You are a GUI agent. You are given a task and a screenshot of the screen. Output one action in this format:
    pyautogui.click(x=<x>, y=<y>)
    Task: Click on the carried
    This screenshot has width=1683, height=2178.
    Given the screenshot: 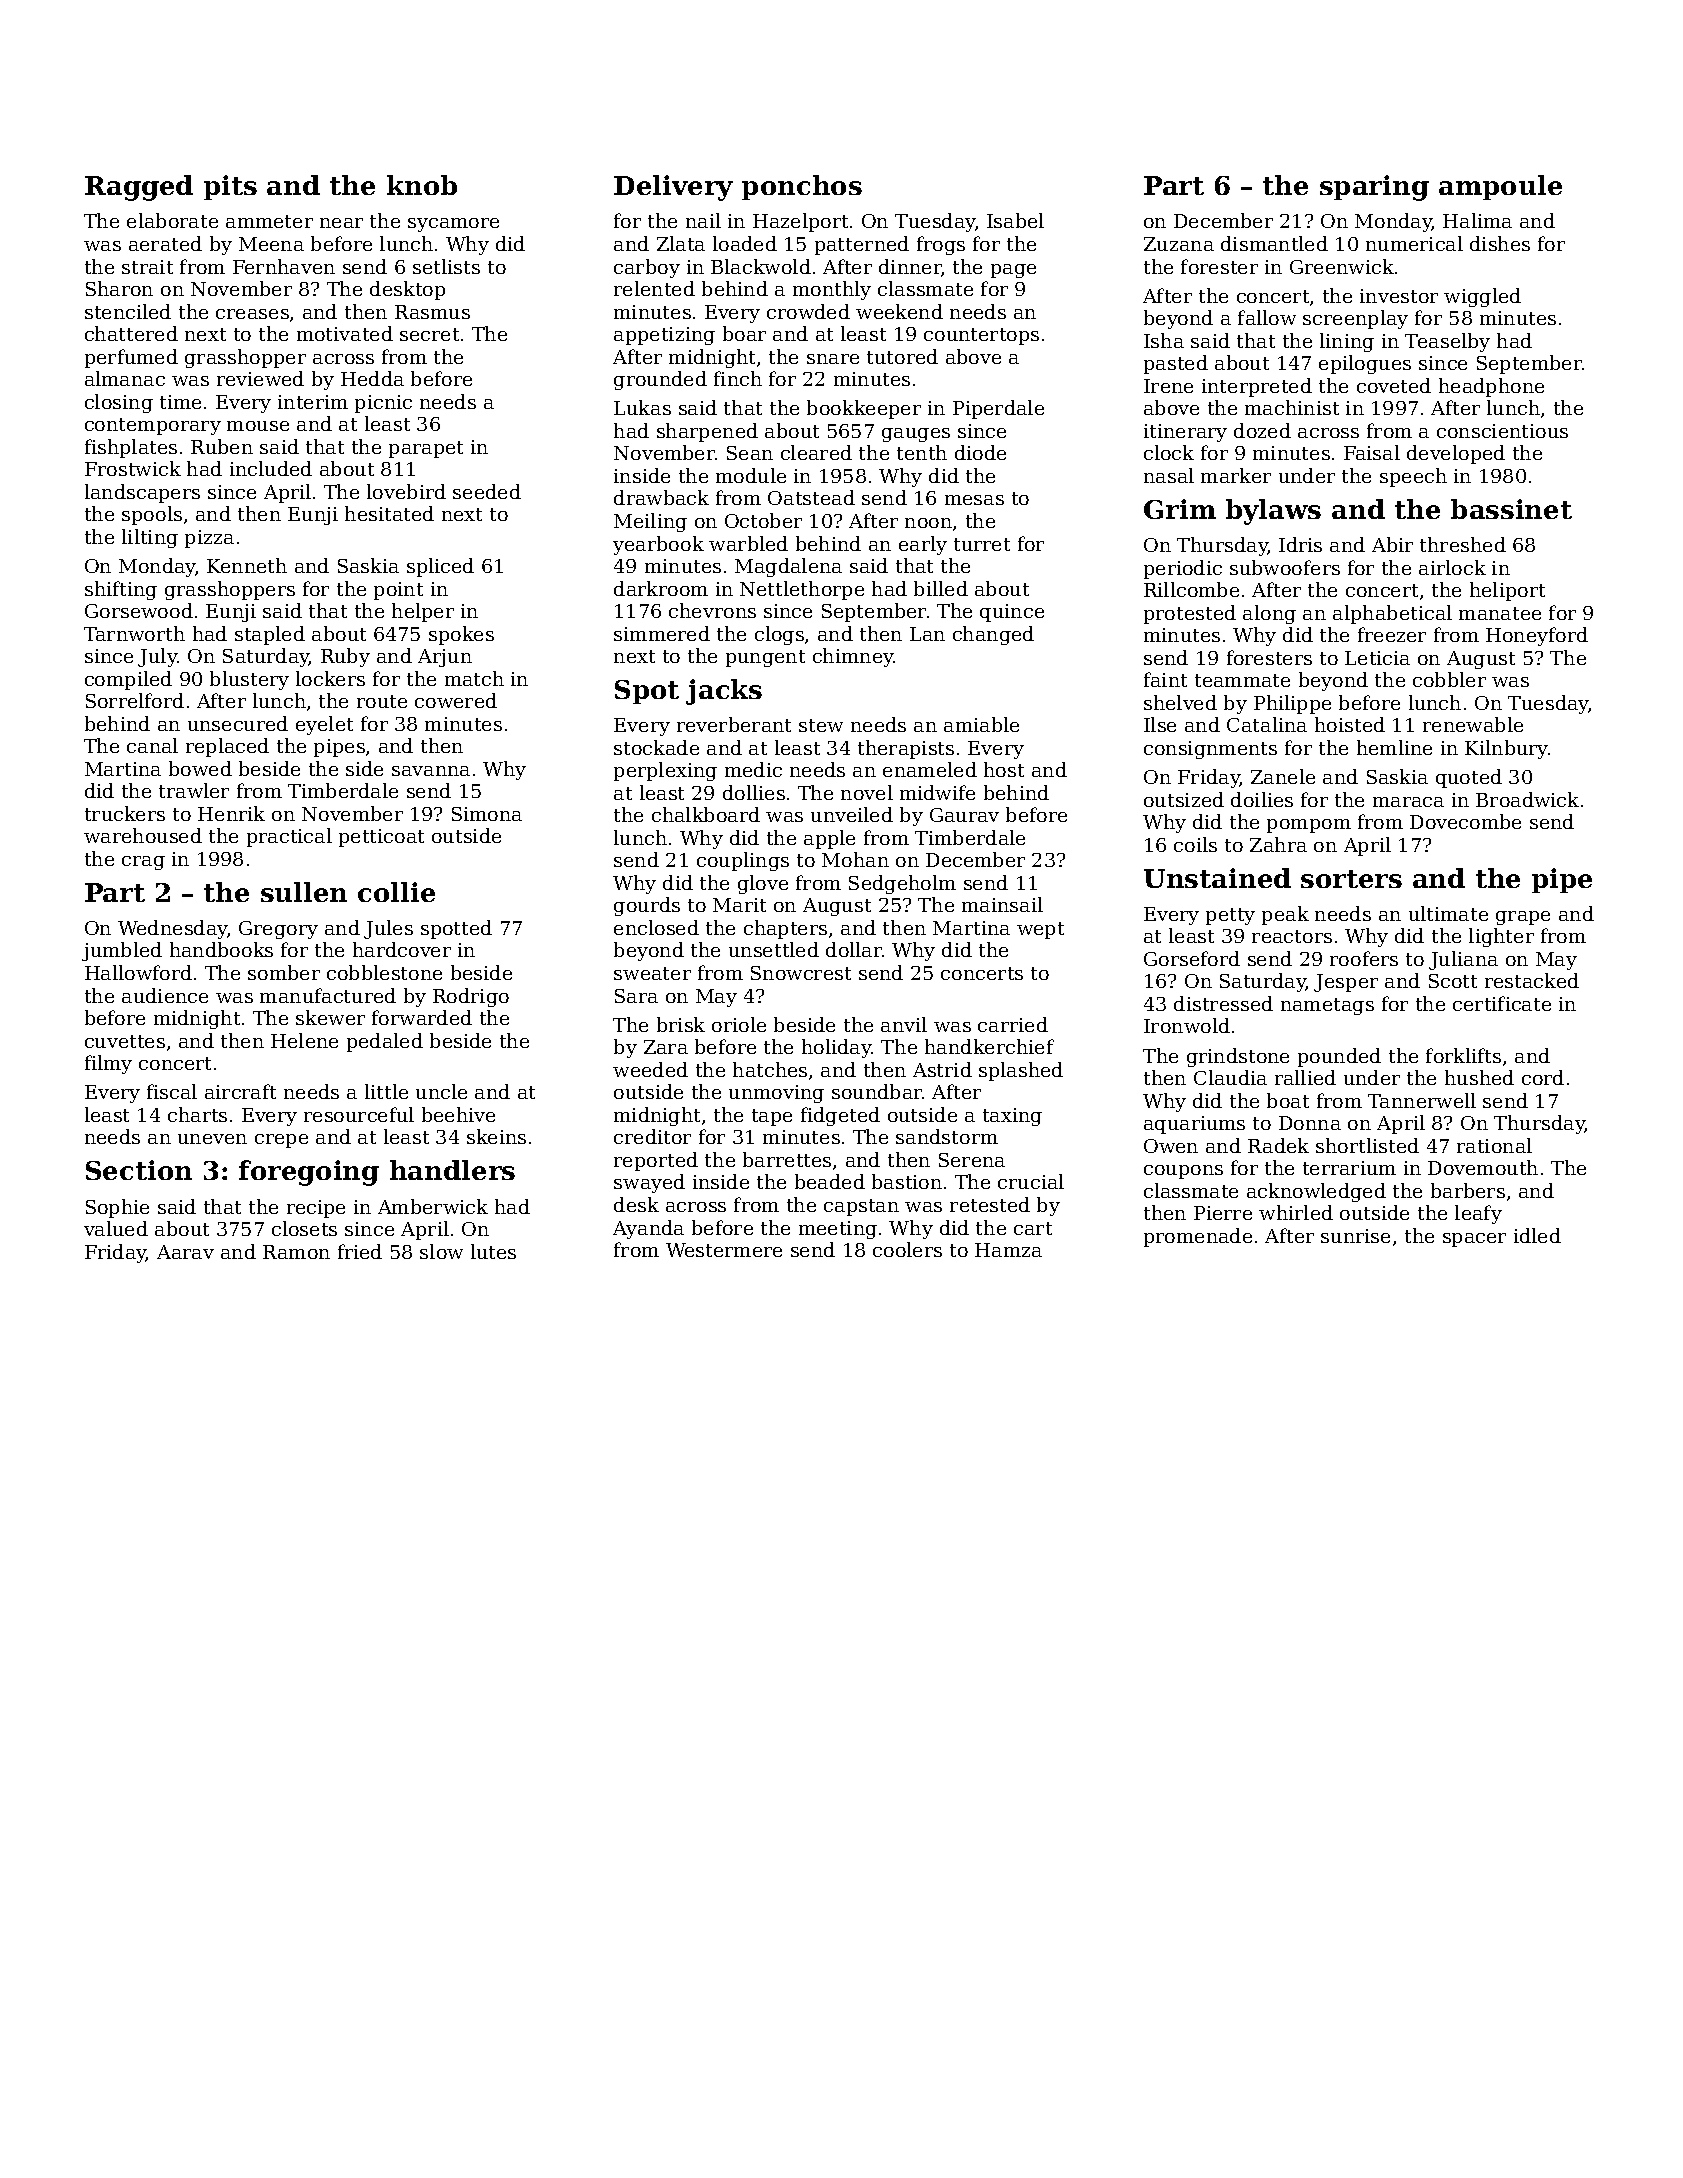 What is the action you would take?
    pyautogui.click(x=1013, y=1024)
